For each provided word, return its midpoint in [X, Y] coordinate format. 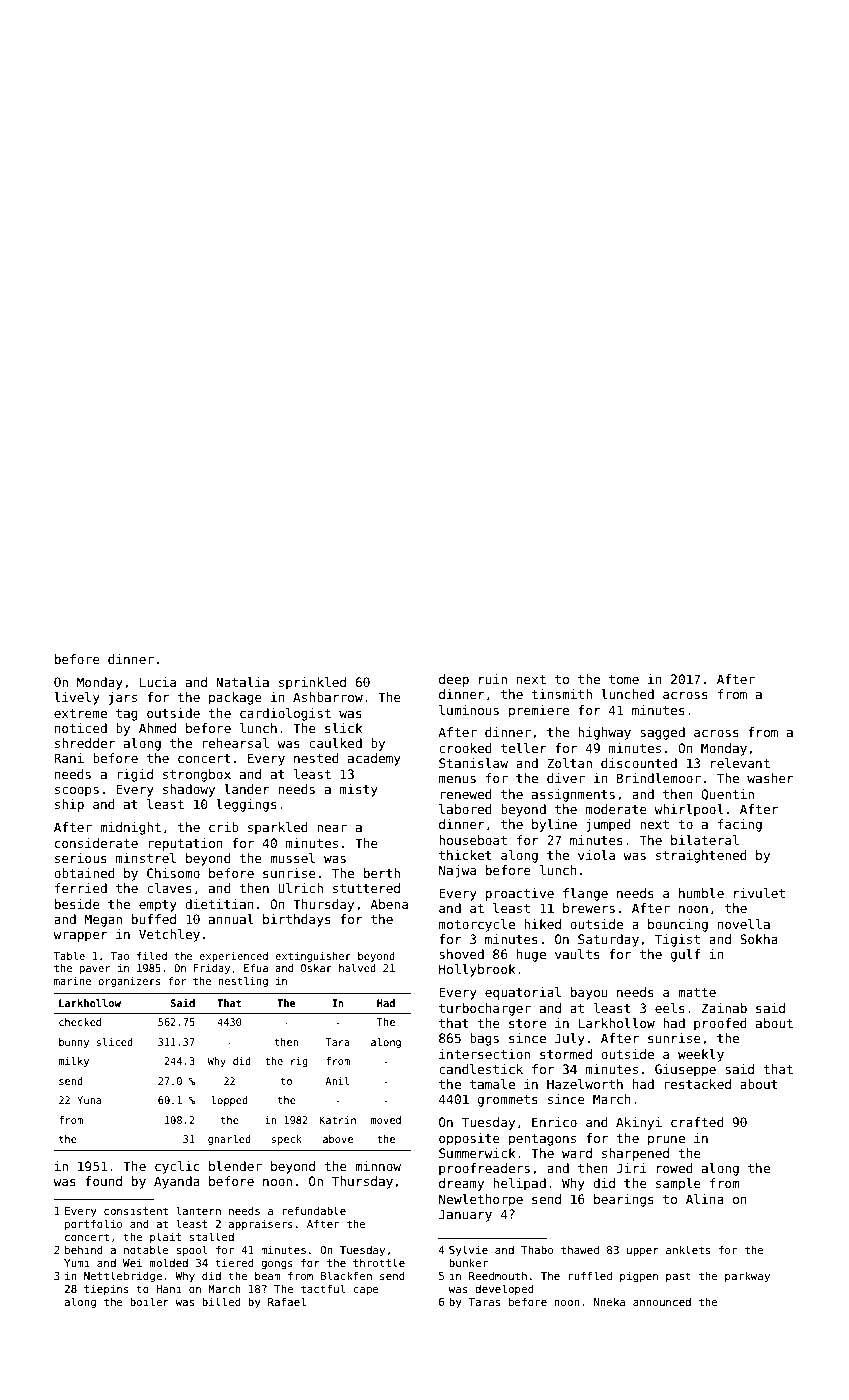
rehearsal [235, 743]
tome [624, 679]
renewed [466, 794]
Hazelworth [585, 1084]
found [103, 1181]
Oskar [316, 968]
